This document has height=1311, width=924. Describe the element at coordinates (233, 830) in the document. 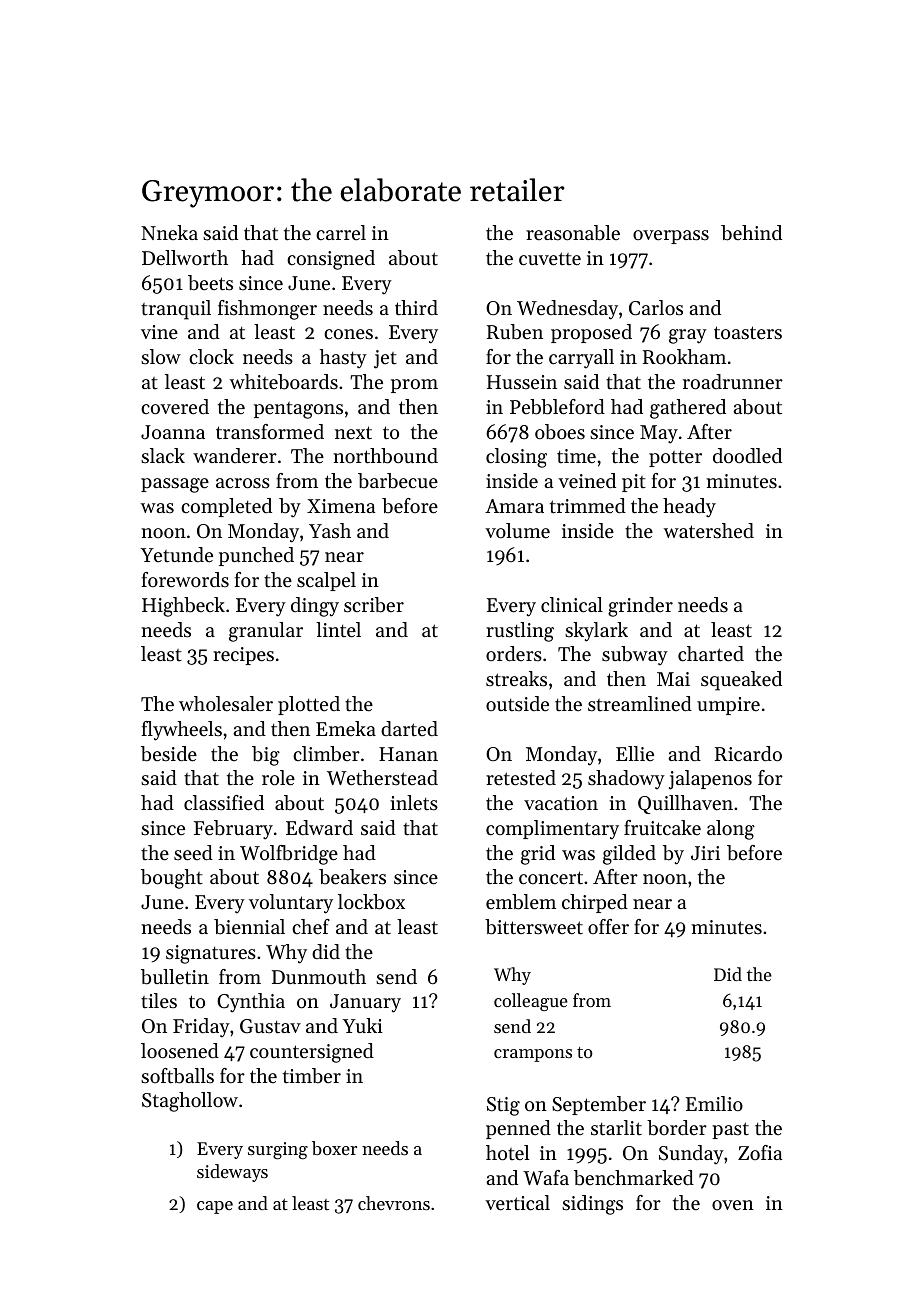

I see `February` at that location.
